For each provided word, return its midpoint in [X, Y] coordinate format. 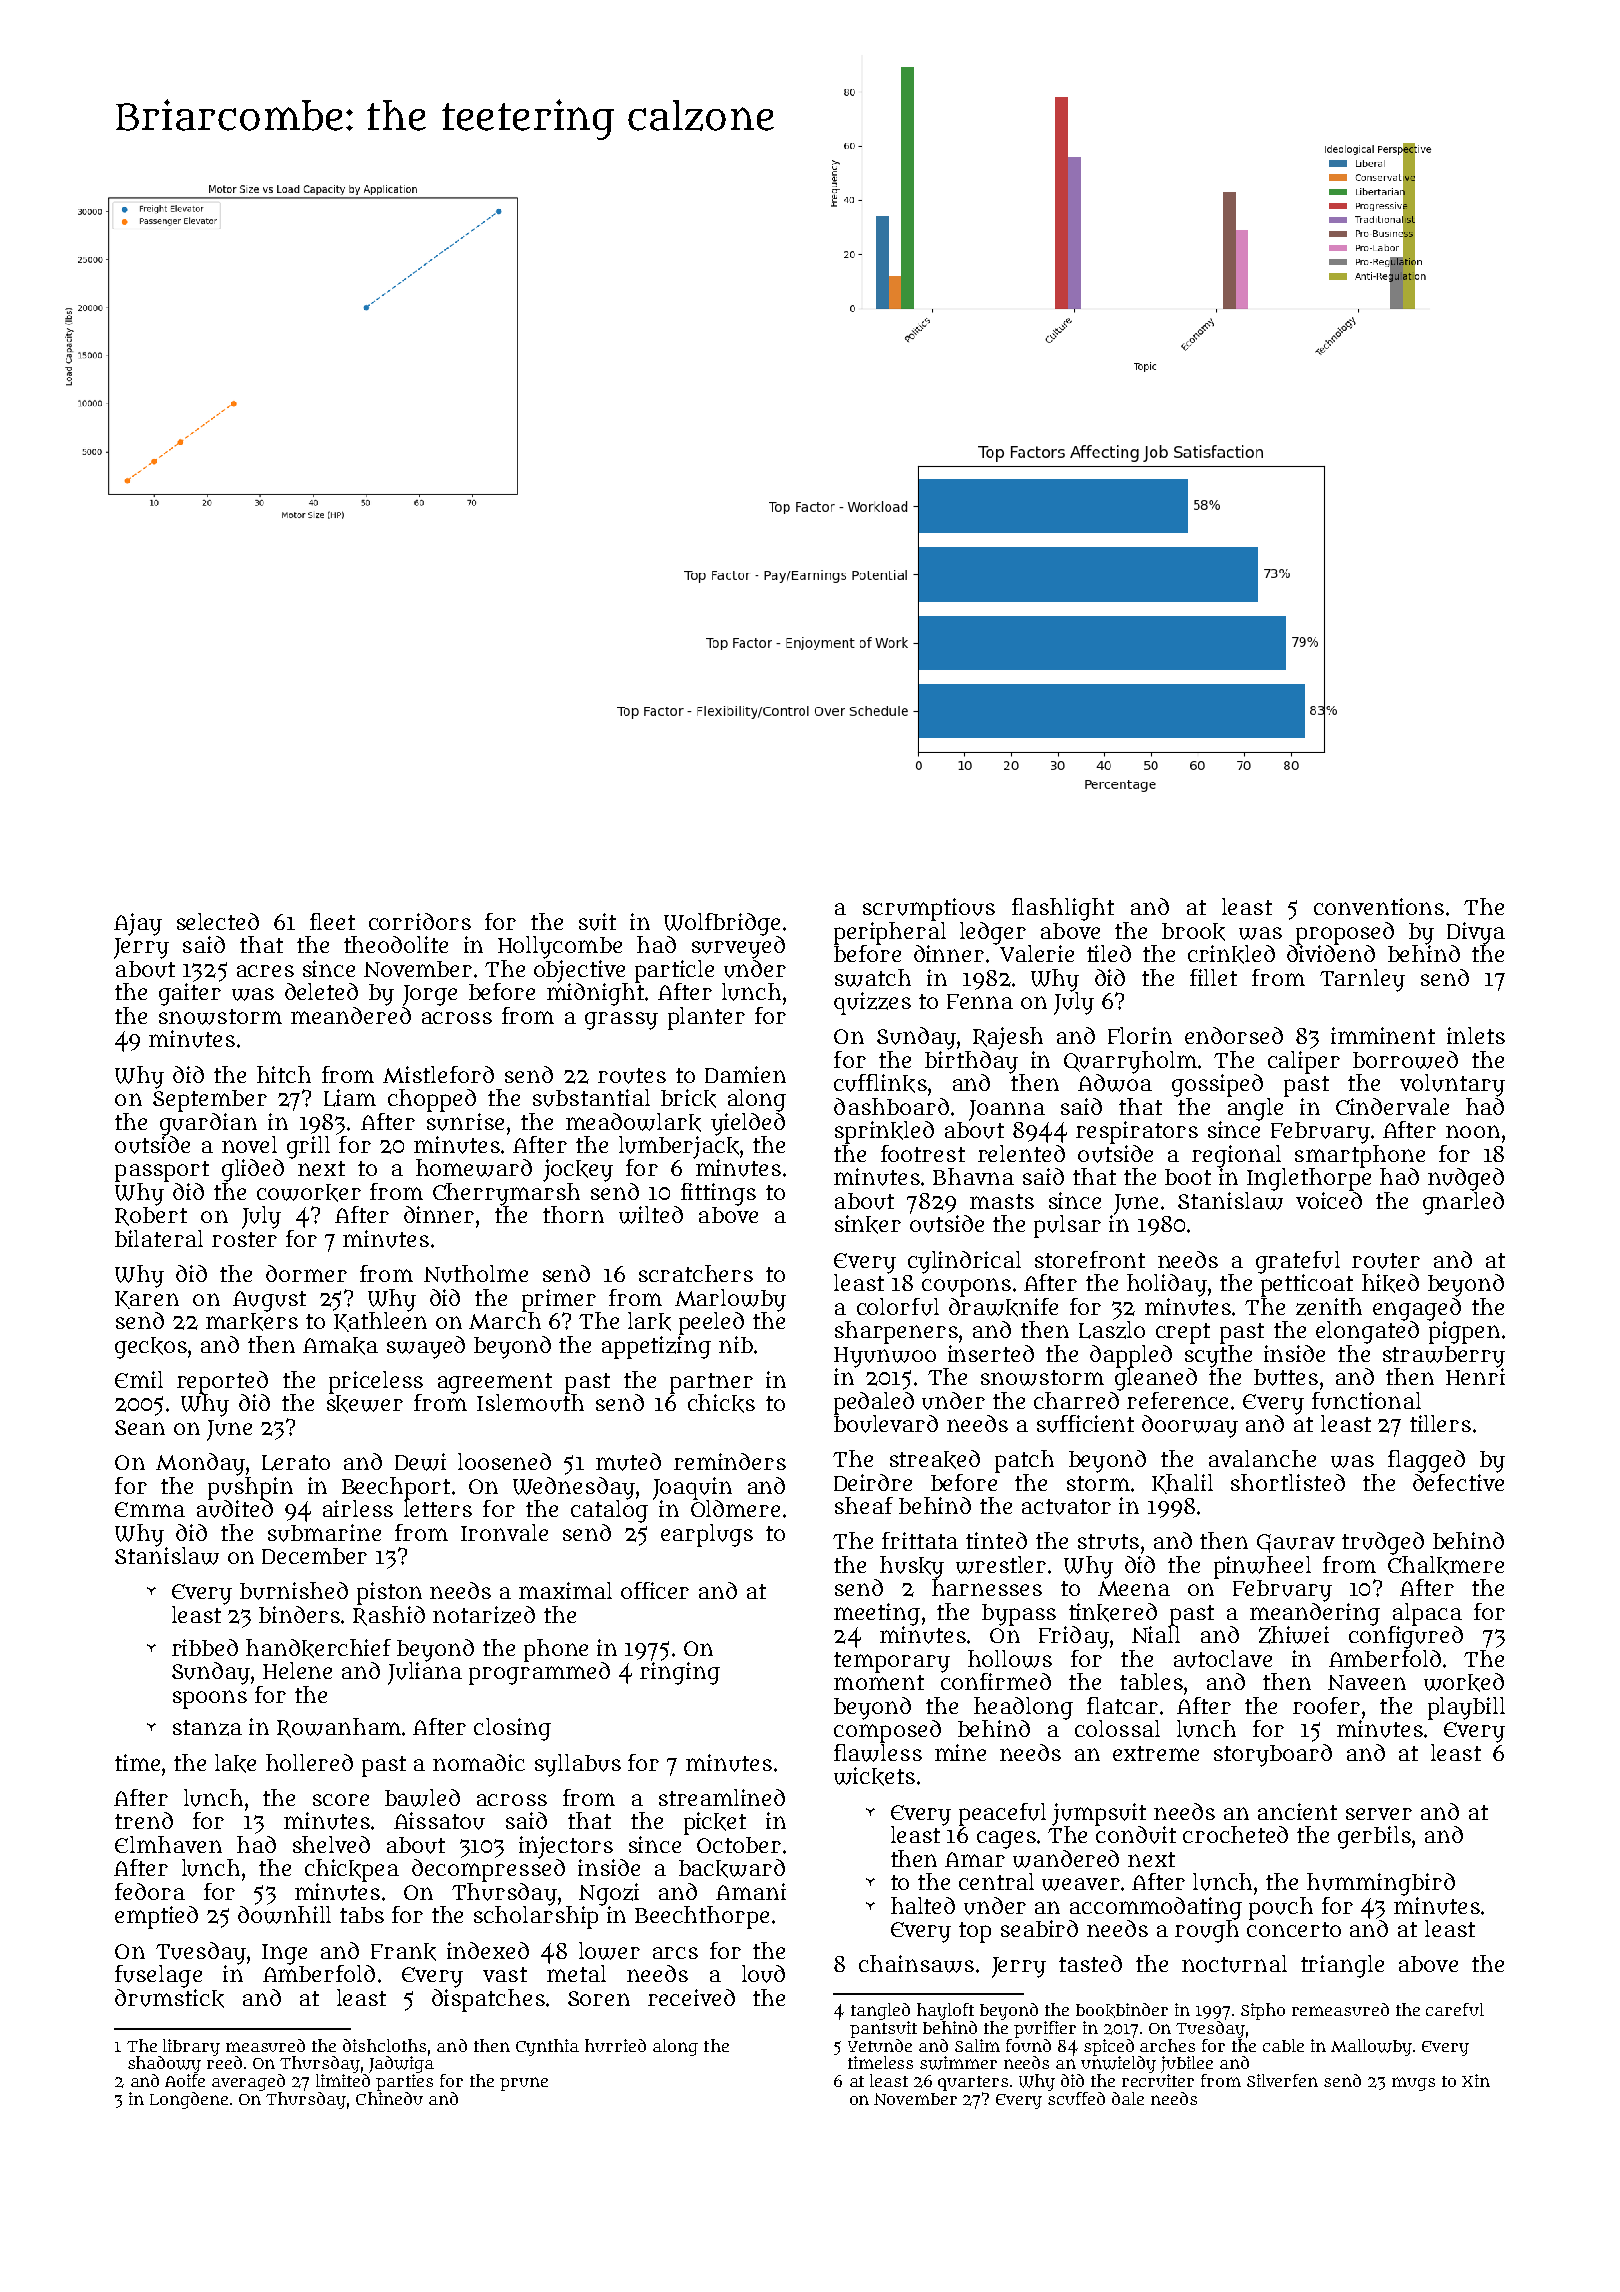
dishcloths [384, 2045]
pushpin [250, 1488]
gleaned [1156, 1379]
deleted [321, 991]
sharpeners [896, 1332]
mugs [1413, 2084]
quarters [973, 2083]
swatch [873, 978]
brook [1193, 932]
